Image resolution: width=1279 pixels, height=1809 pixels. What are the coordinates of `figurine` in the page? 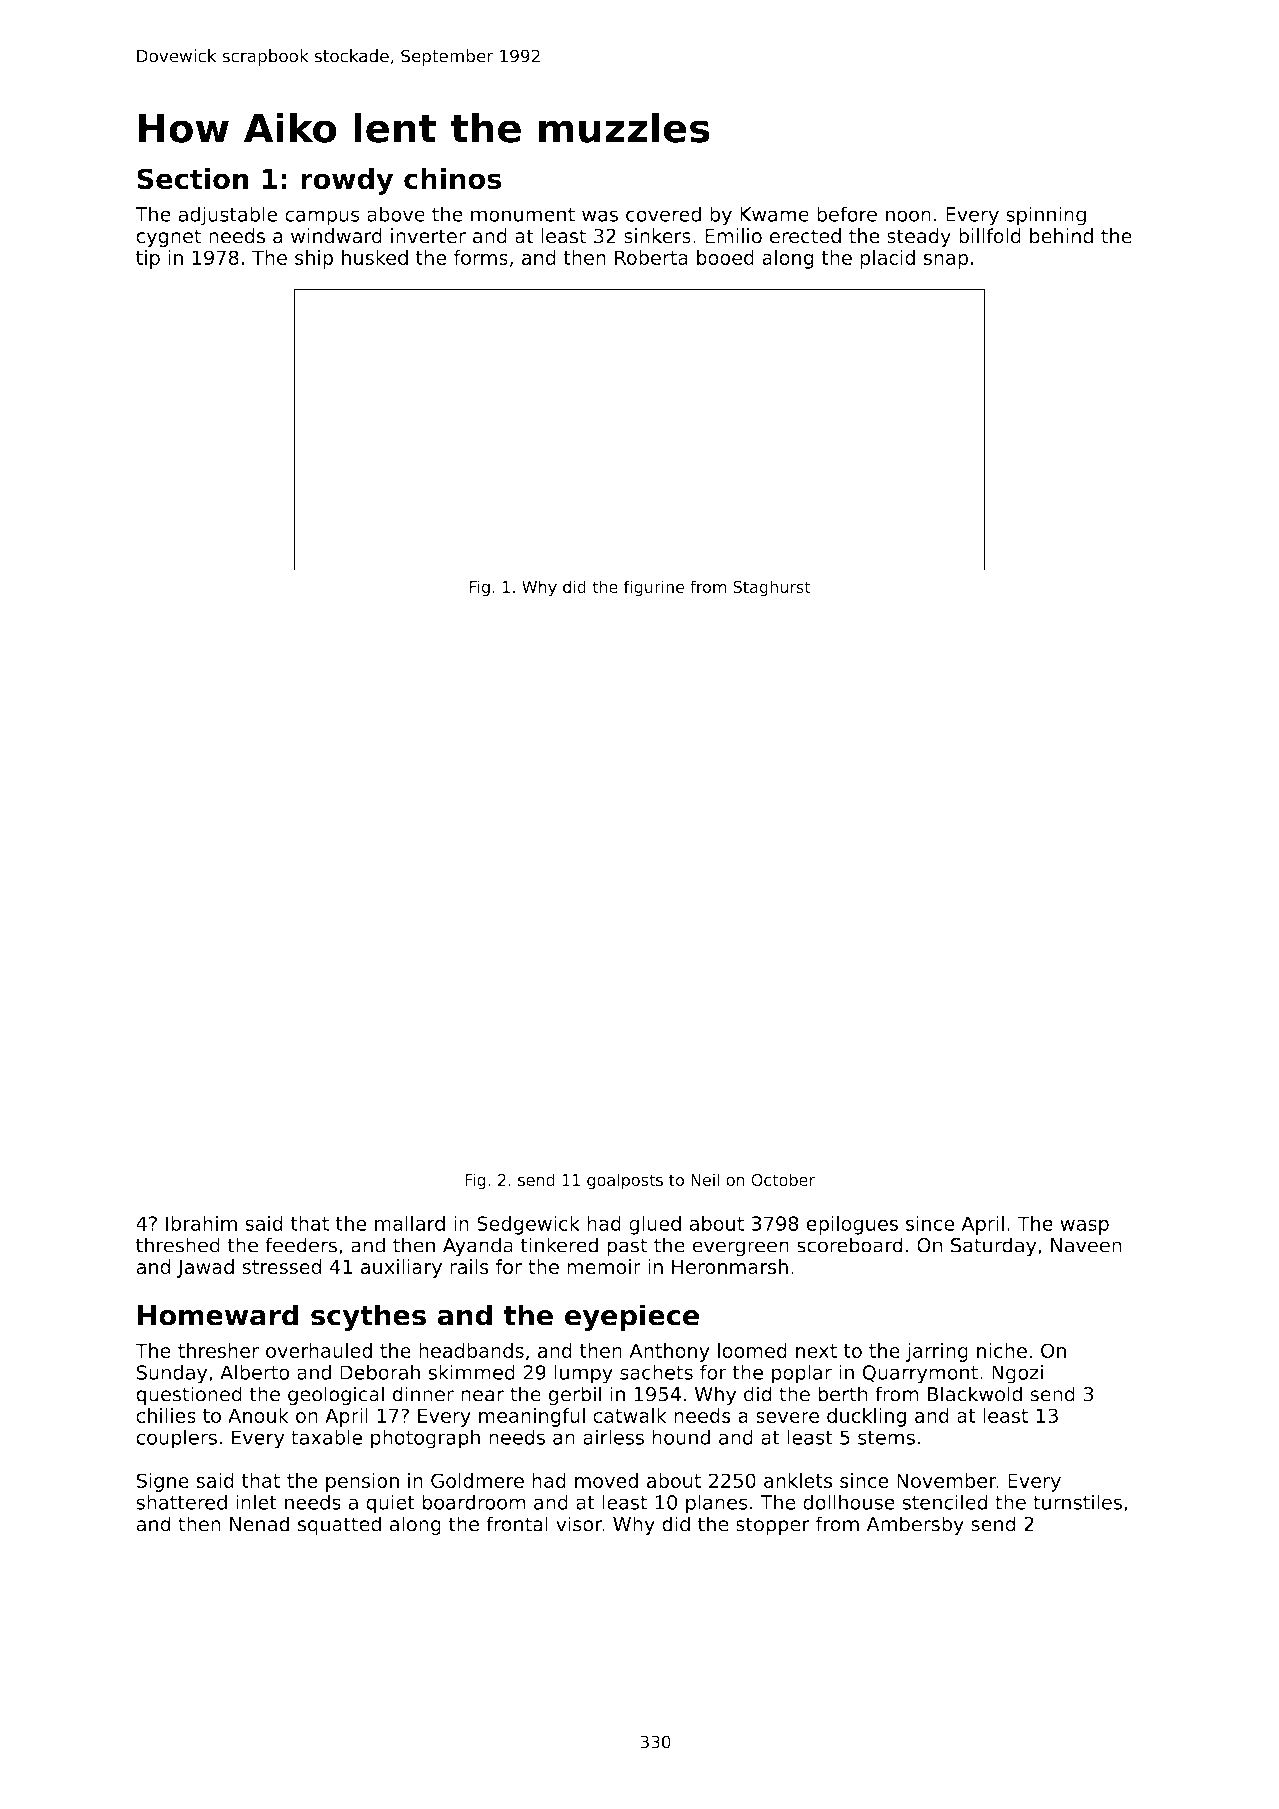 It's located at (654, 588).
